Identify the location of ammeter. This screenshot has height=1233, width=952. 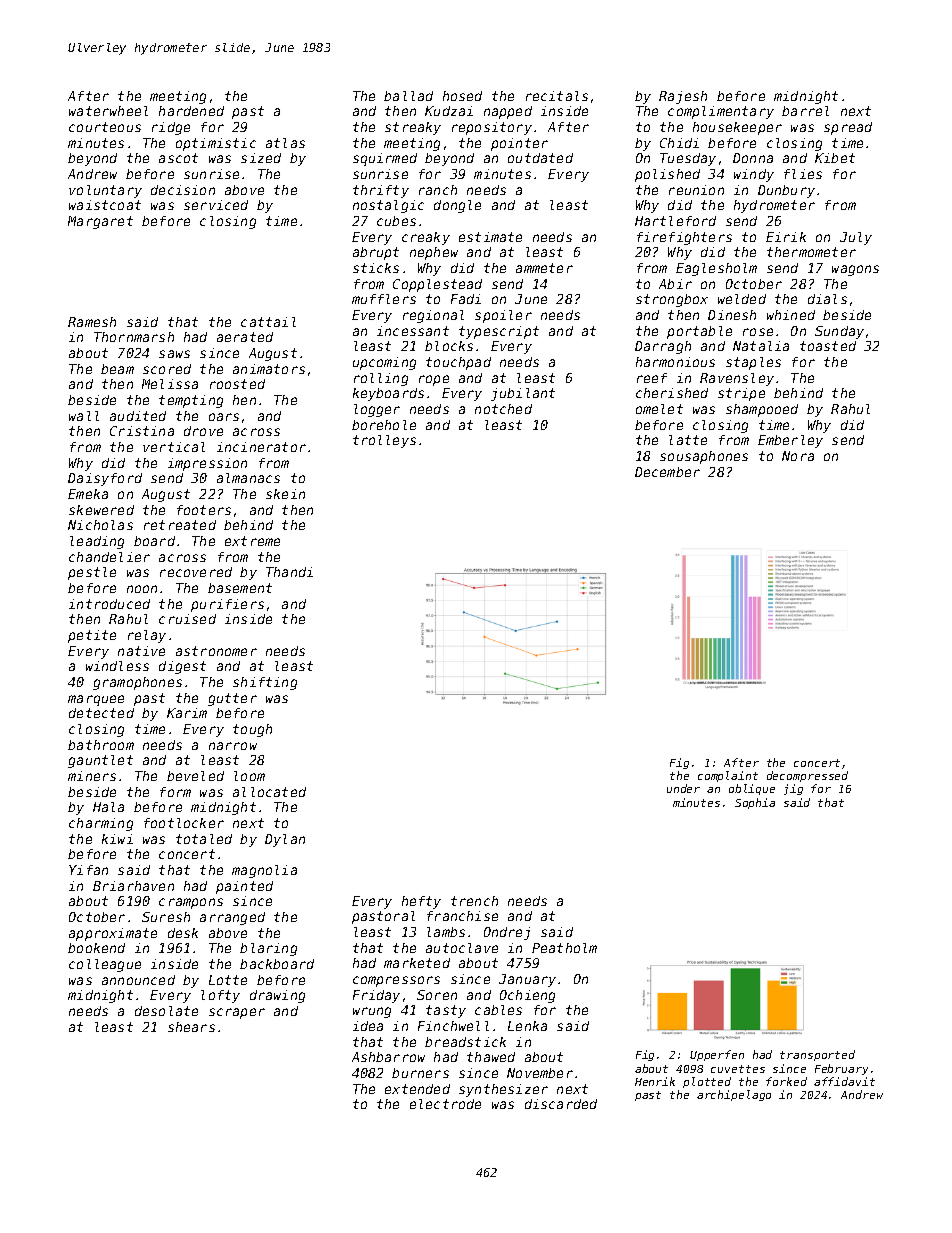
(544, 268).
